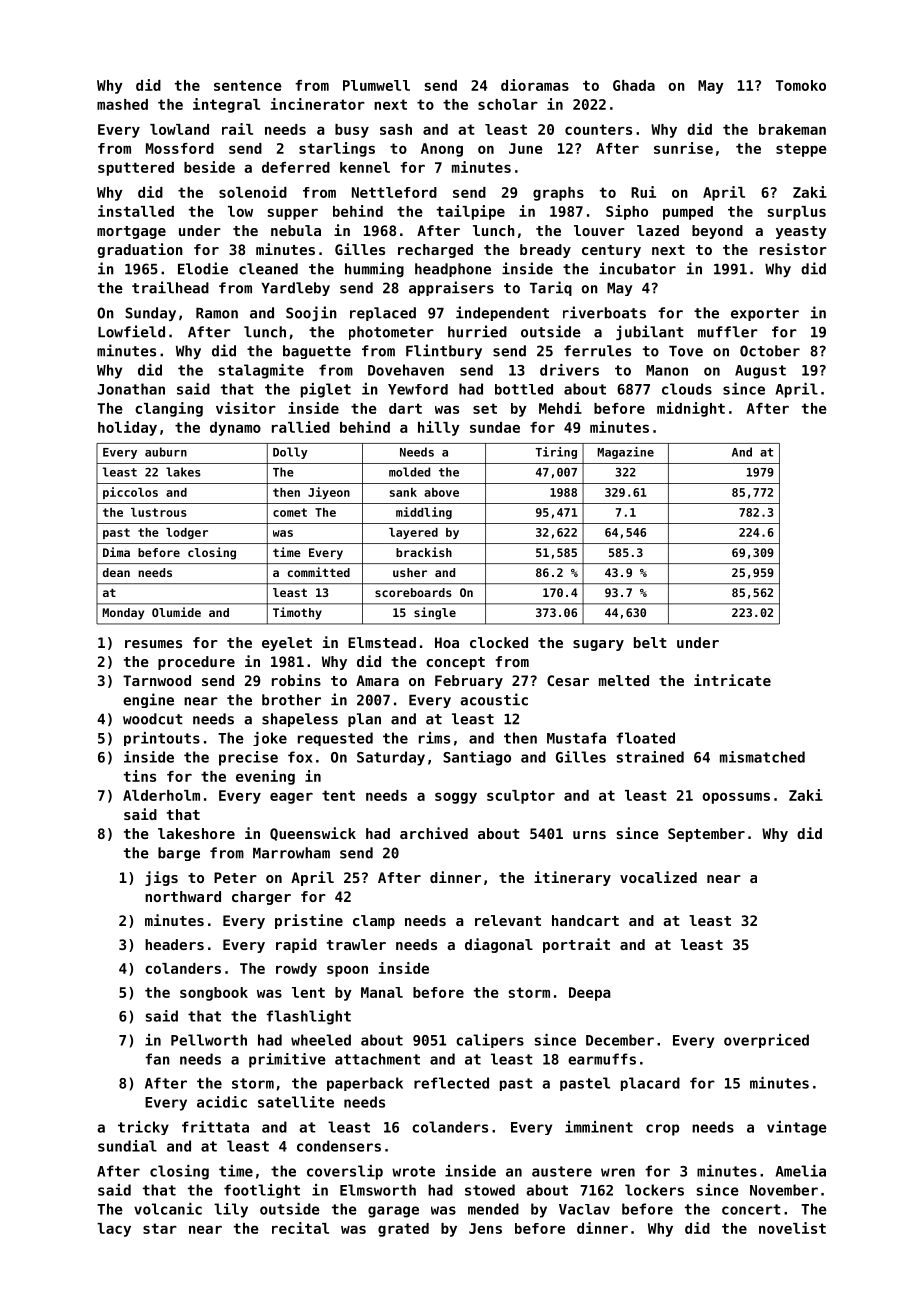 The height and width of the screenshot is (1308, 924). What do you see at coordinates (535, 85) in the screenshot?
I see `dioramas` at bounding box center [535, 85].
